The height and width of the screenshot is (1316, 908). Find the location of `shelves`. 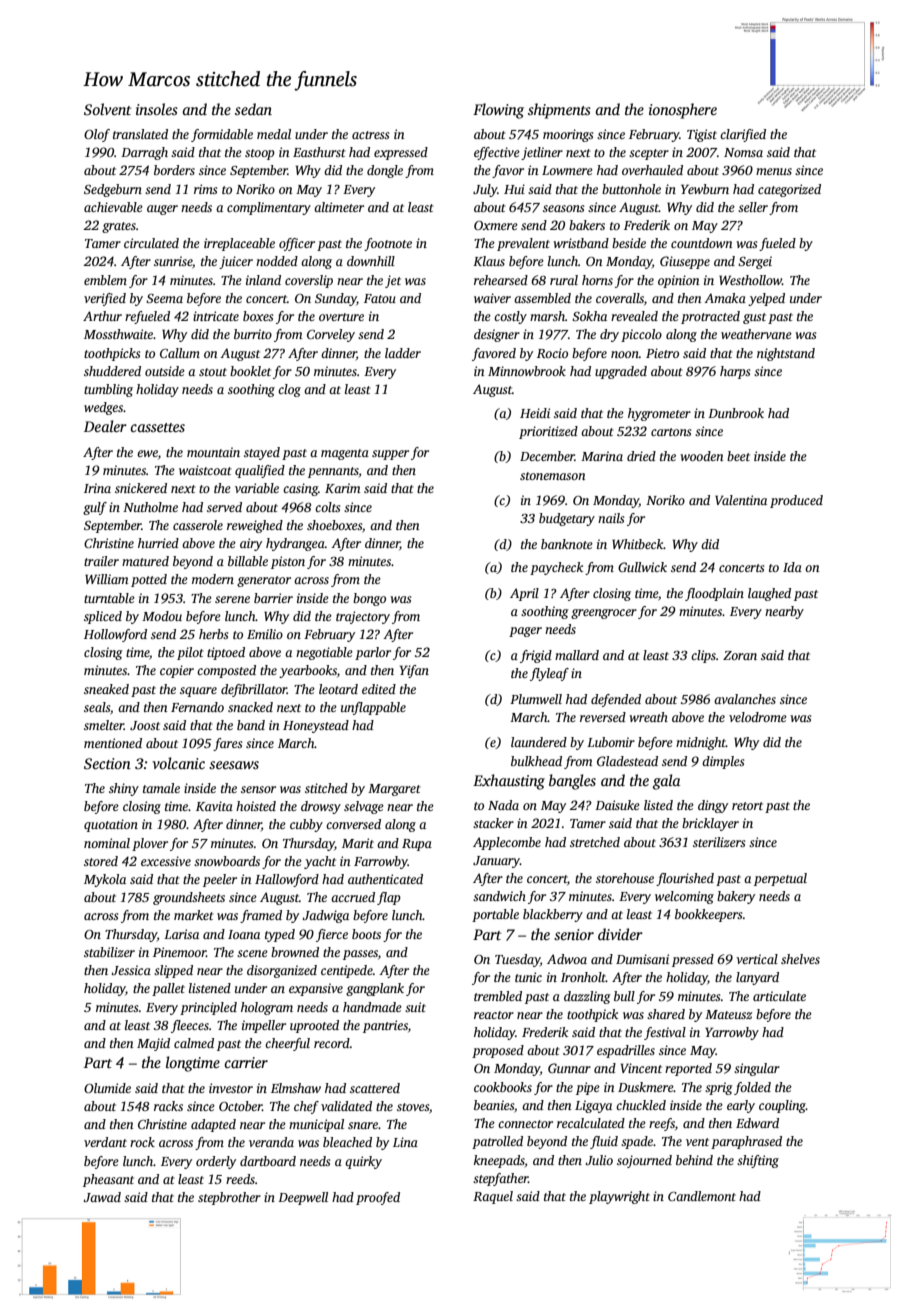

shelves is located at coordinates (800, 959).
